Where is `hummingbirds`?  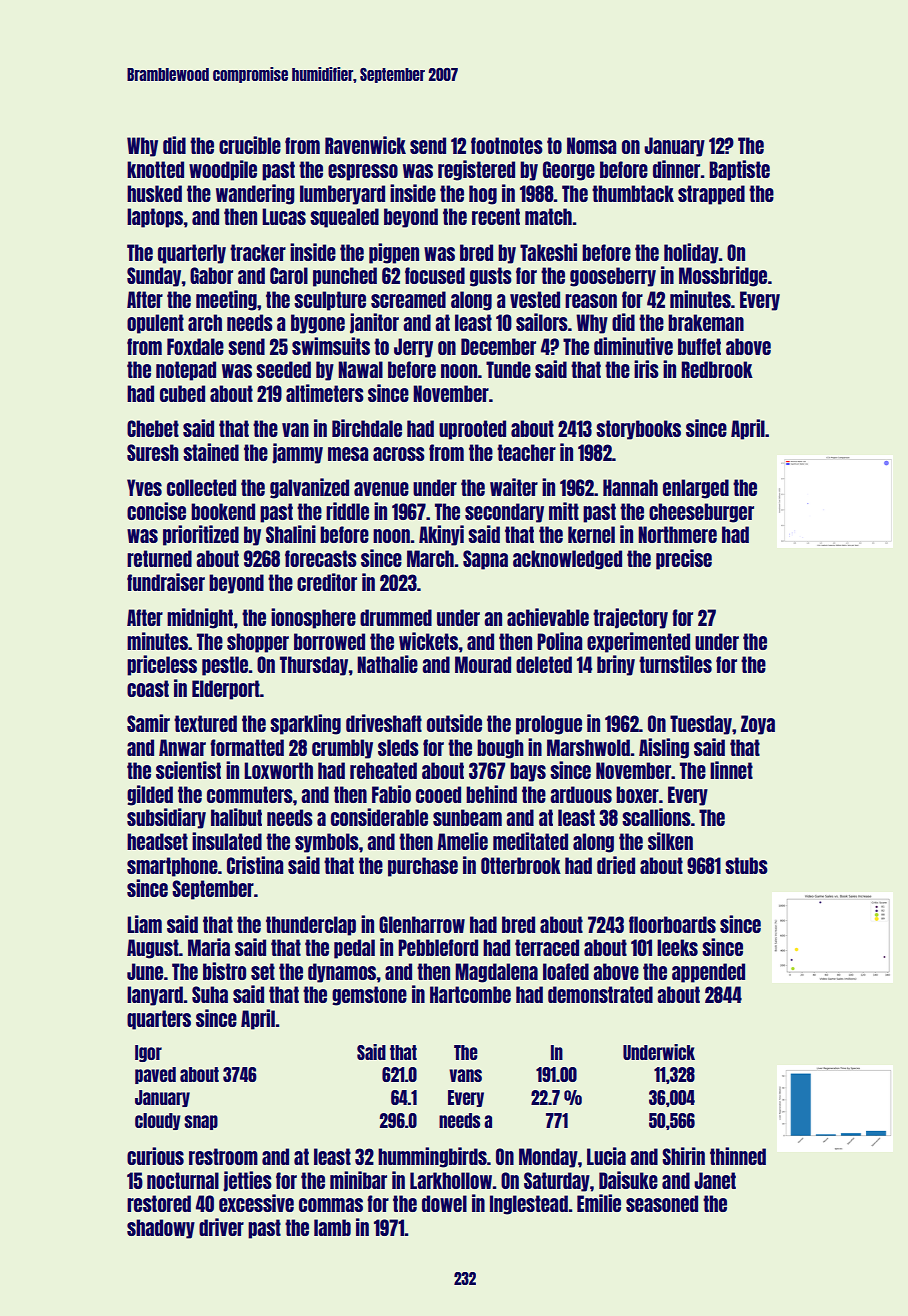 hummingbirds is located at coordinates (432, 1157).
